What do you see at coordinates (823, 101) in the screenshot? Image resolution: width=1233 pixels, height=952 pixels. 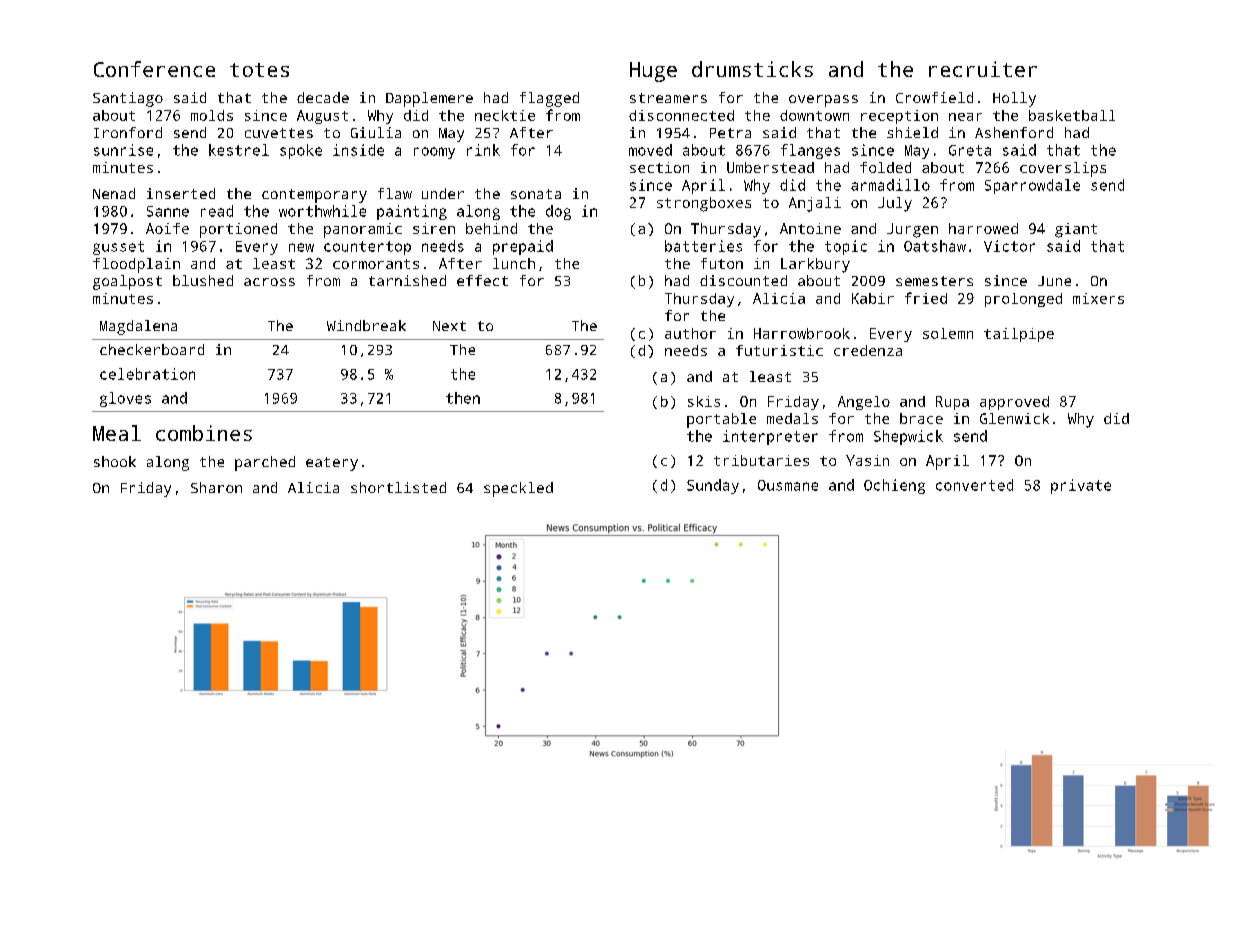 I see `overpass` at bounding box center [823, 101].
